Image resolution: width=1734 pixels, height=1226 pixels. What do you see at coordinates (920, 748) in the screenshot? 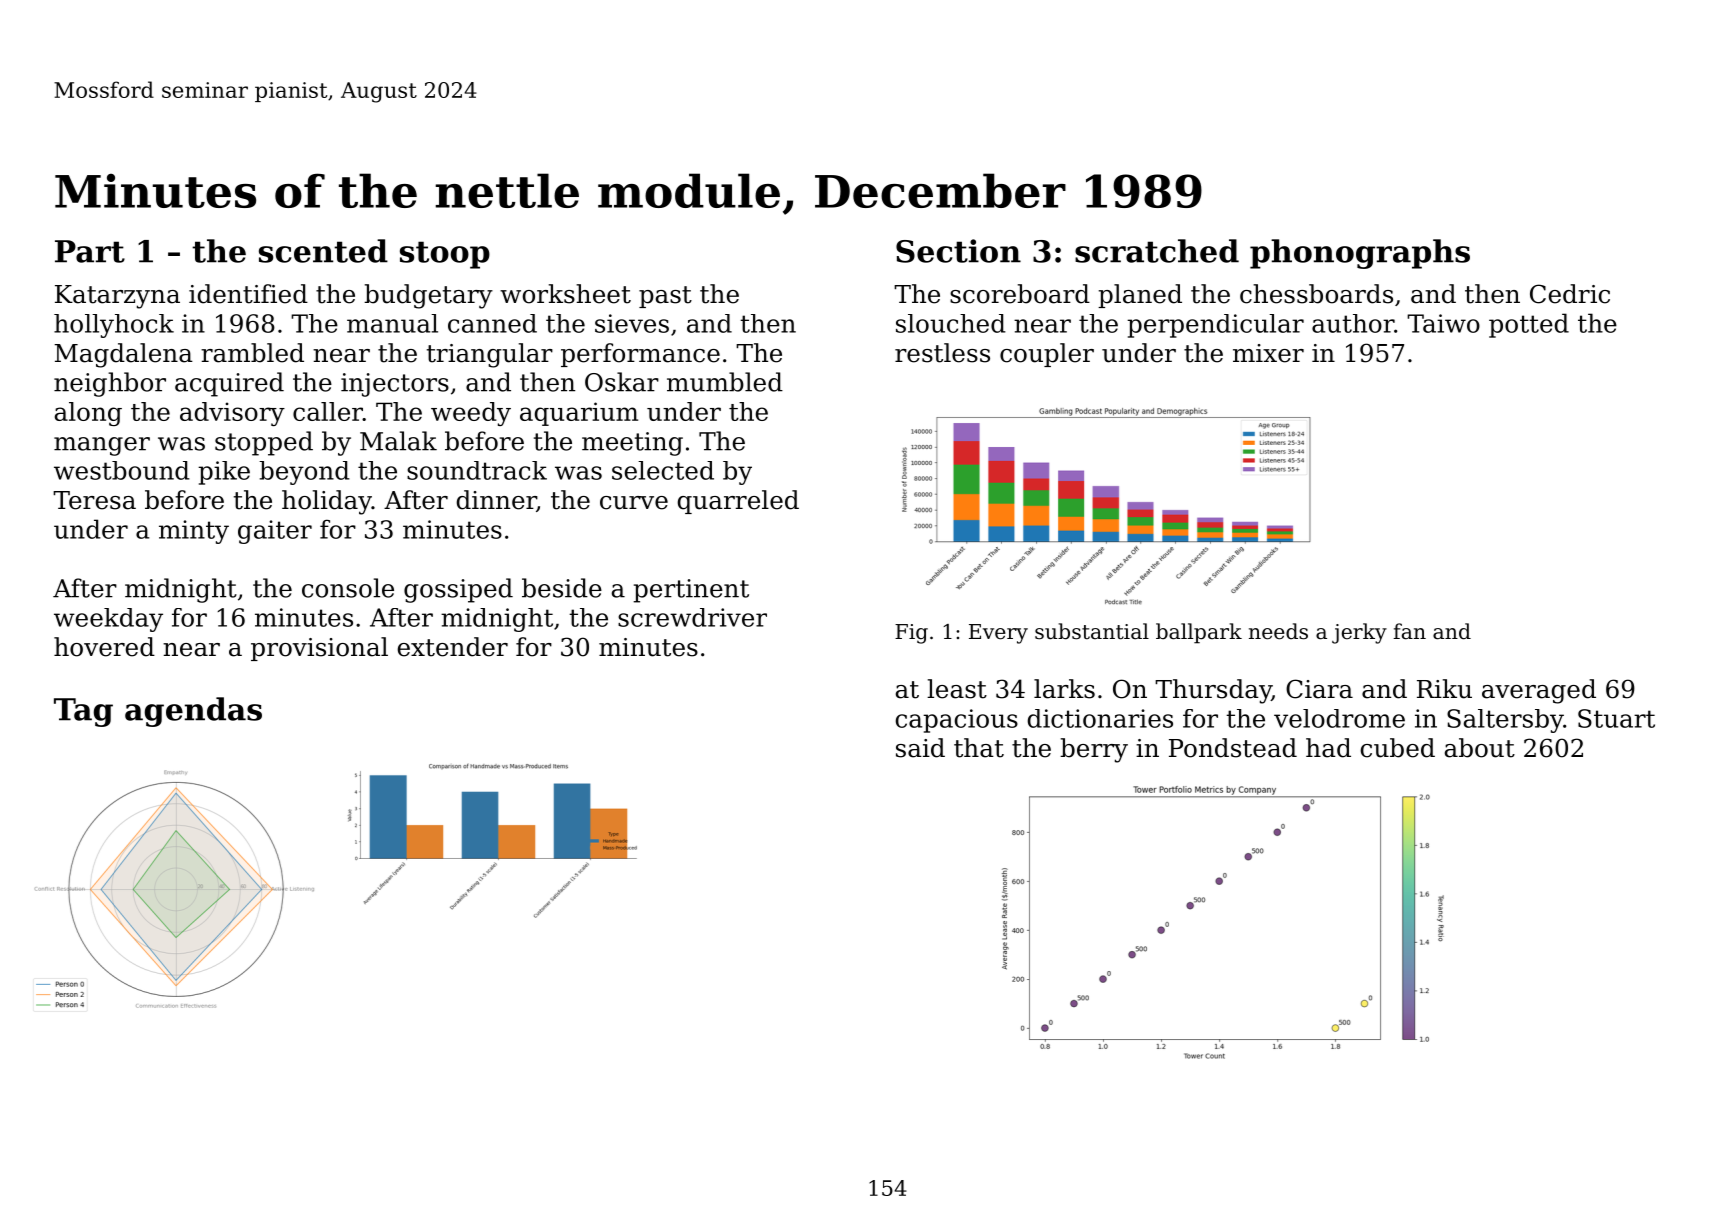
I see `said` at bounding box center [920, 748].
